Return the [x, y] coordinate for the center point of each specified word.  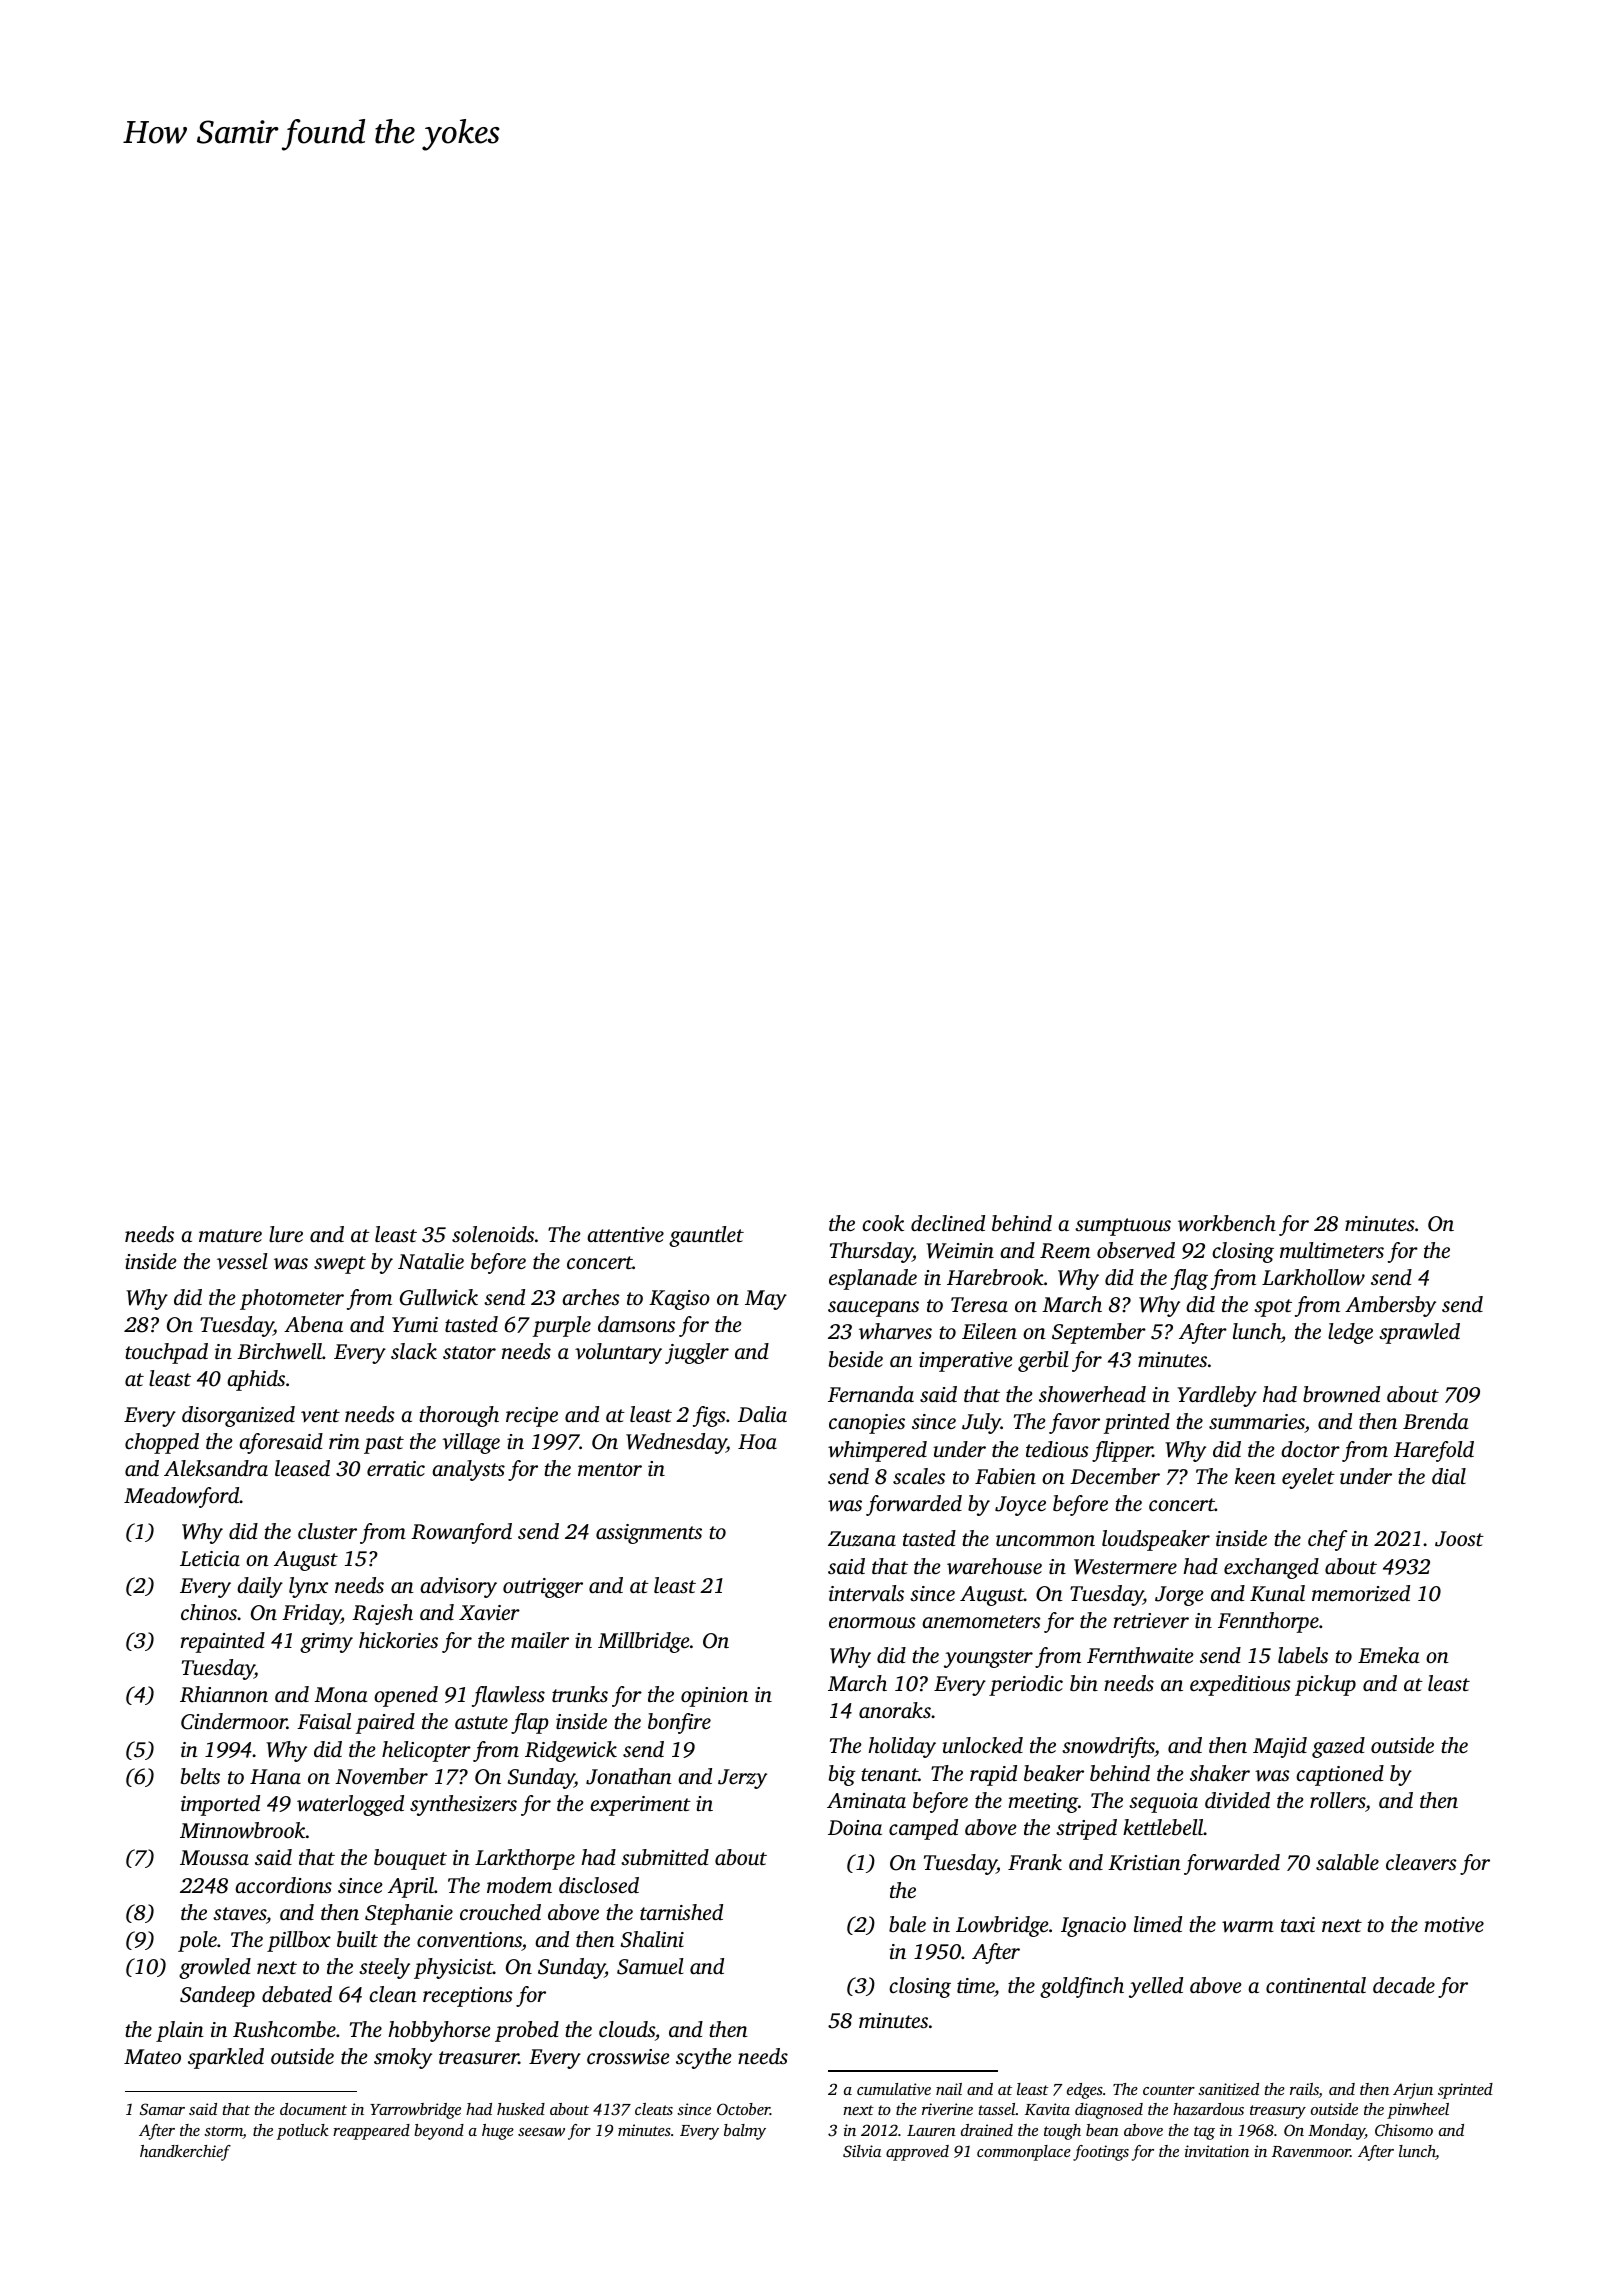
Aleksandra [216, 1468]
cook [883, 1223]
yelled [1156, 1987]
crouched [500, 1912]
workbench [1227, 1223]
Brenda [1436, 1421]
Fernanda [871, 1394]
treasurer [479, 2057]
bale [907, 1924]
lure [286, 1234]
